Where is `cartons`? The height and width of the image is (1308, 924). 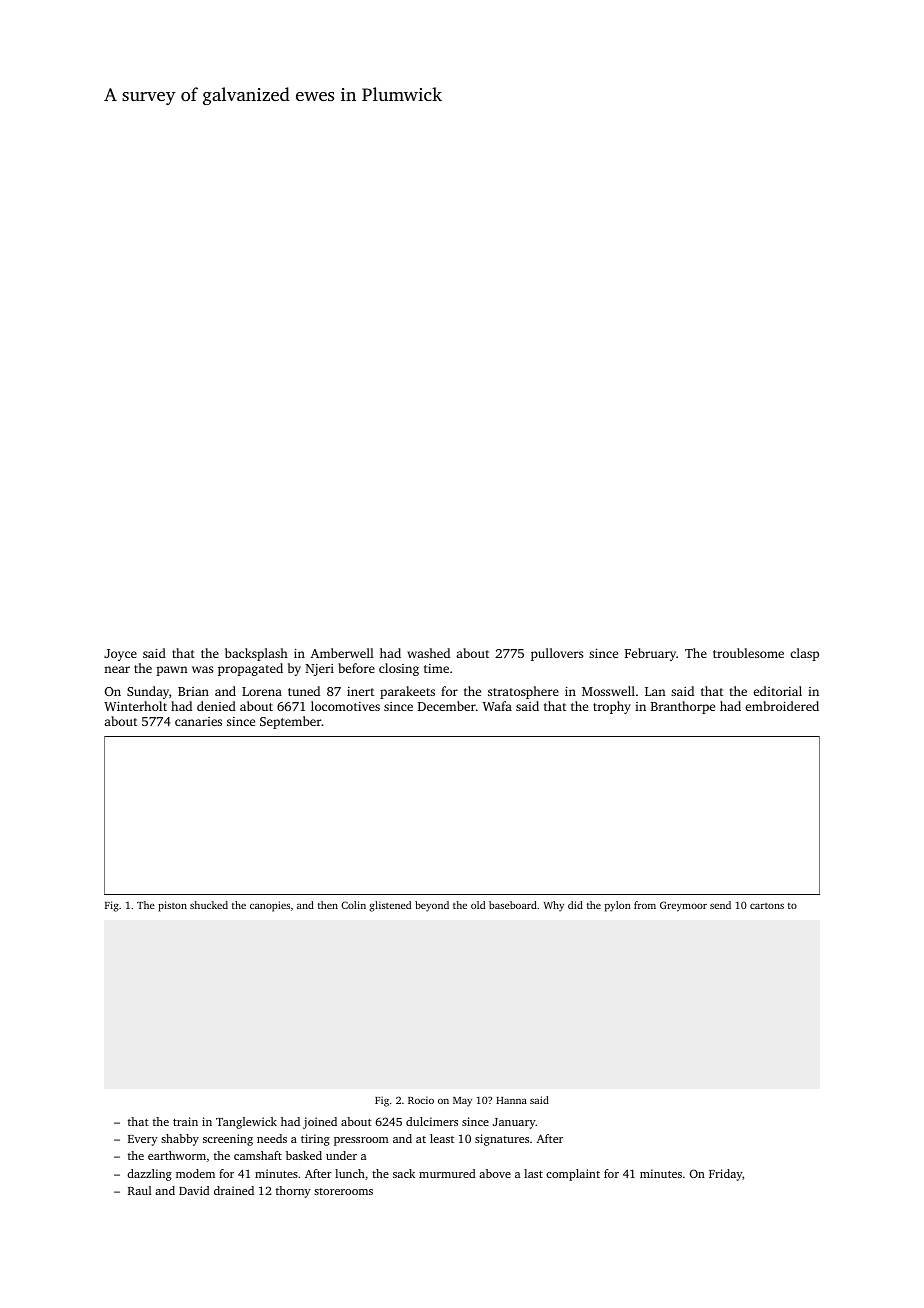 cartons is located at coordinates (767, 906).
